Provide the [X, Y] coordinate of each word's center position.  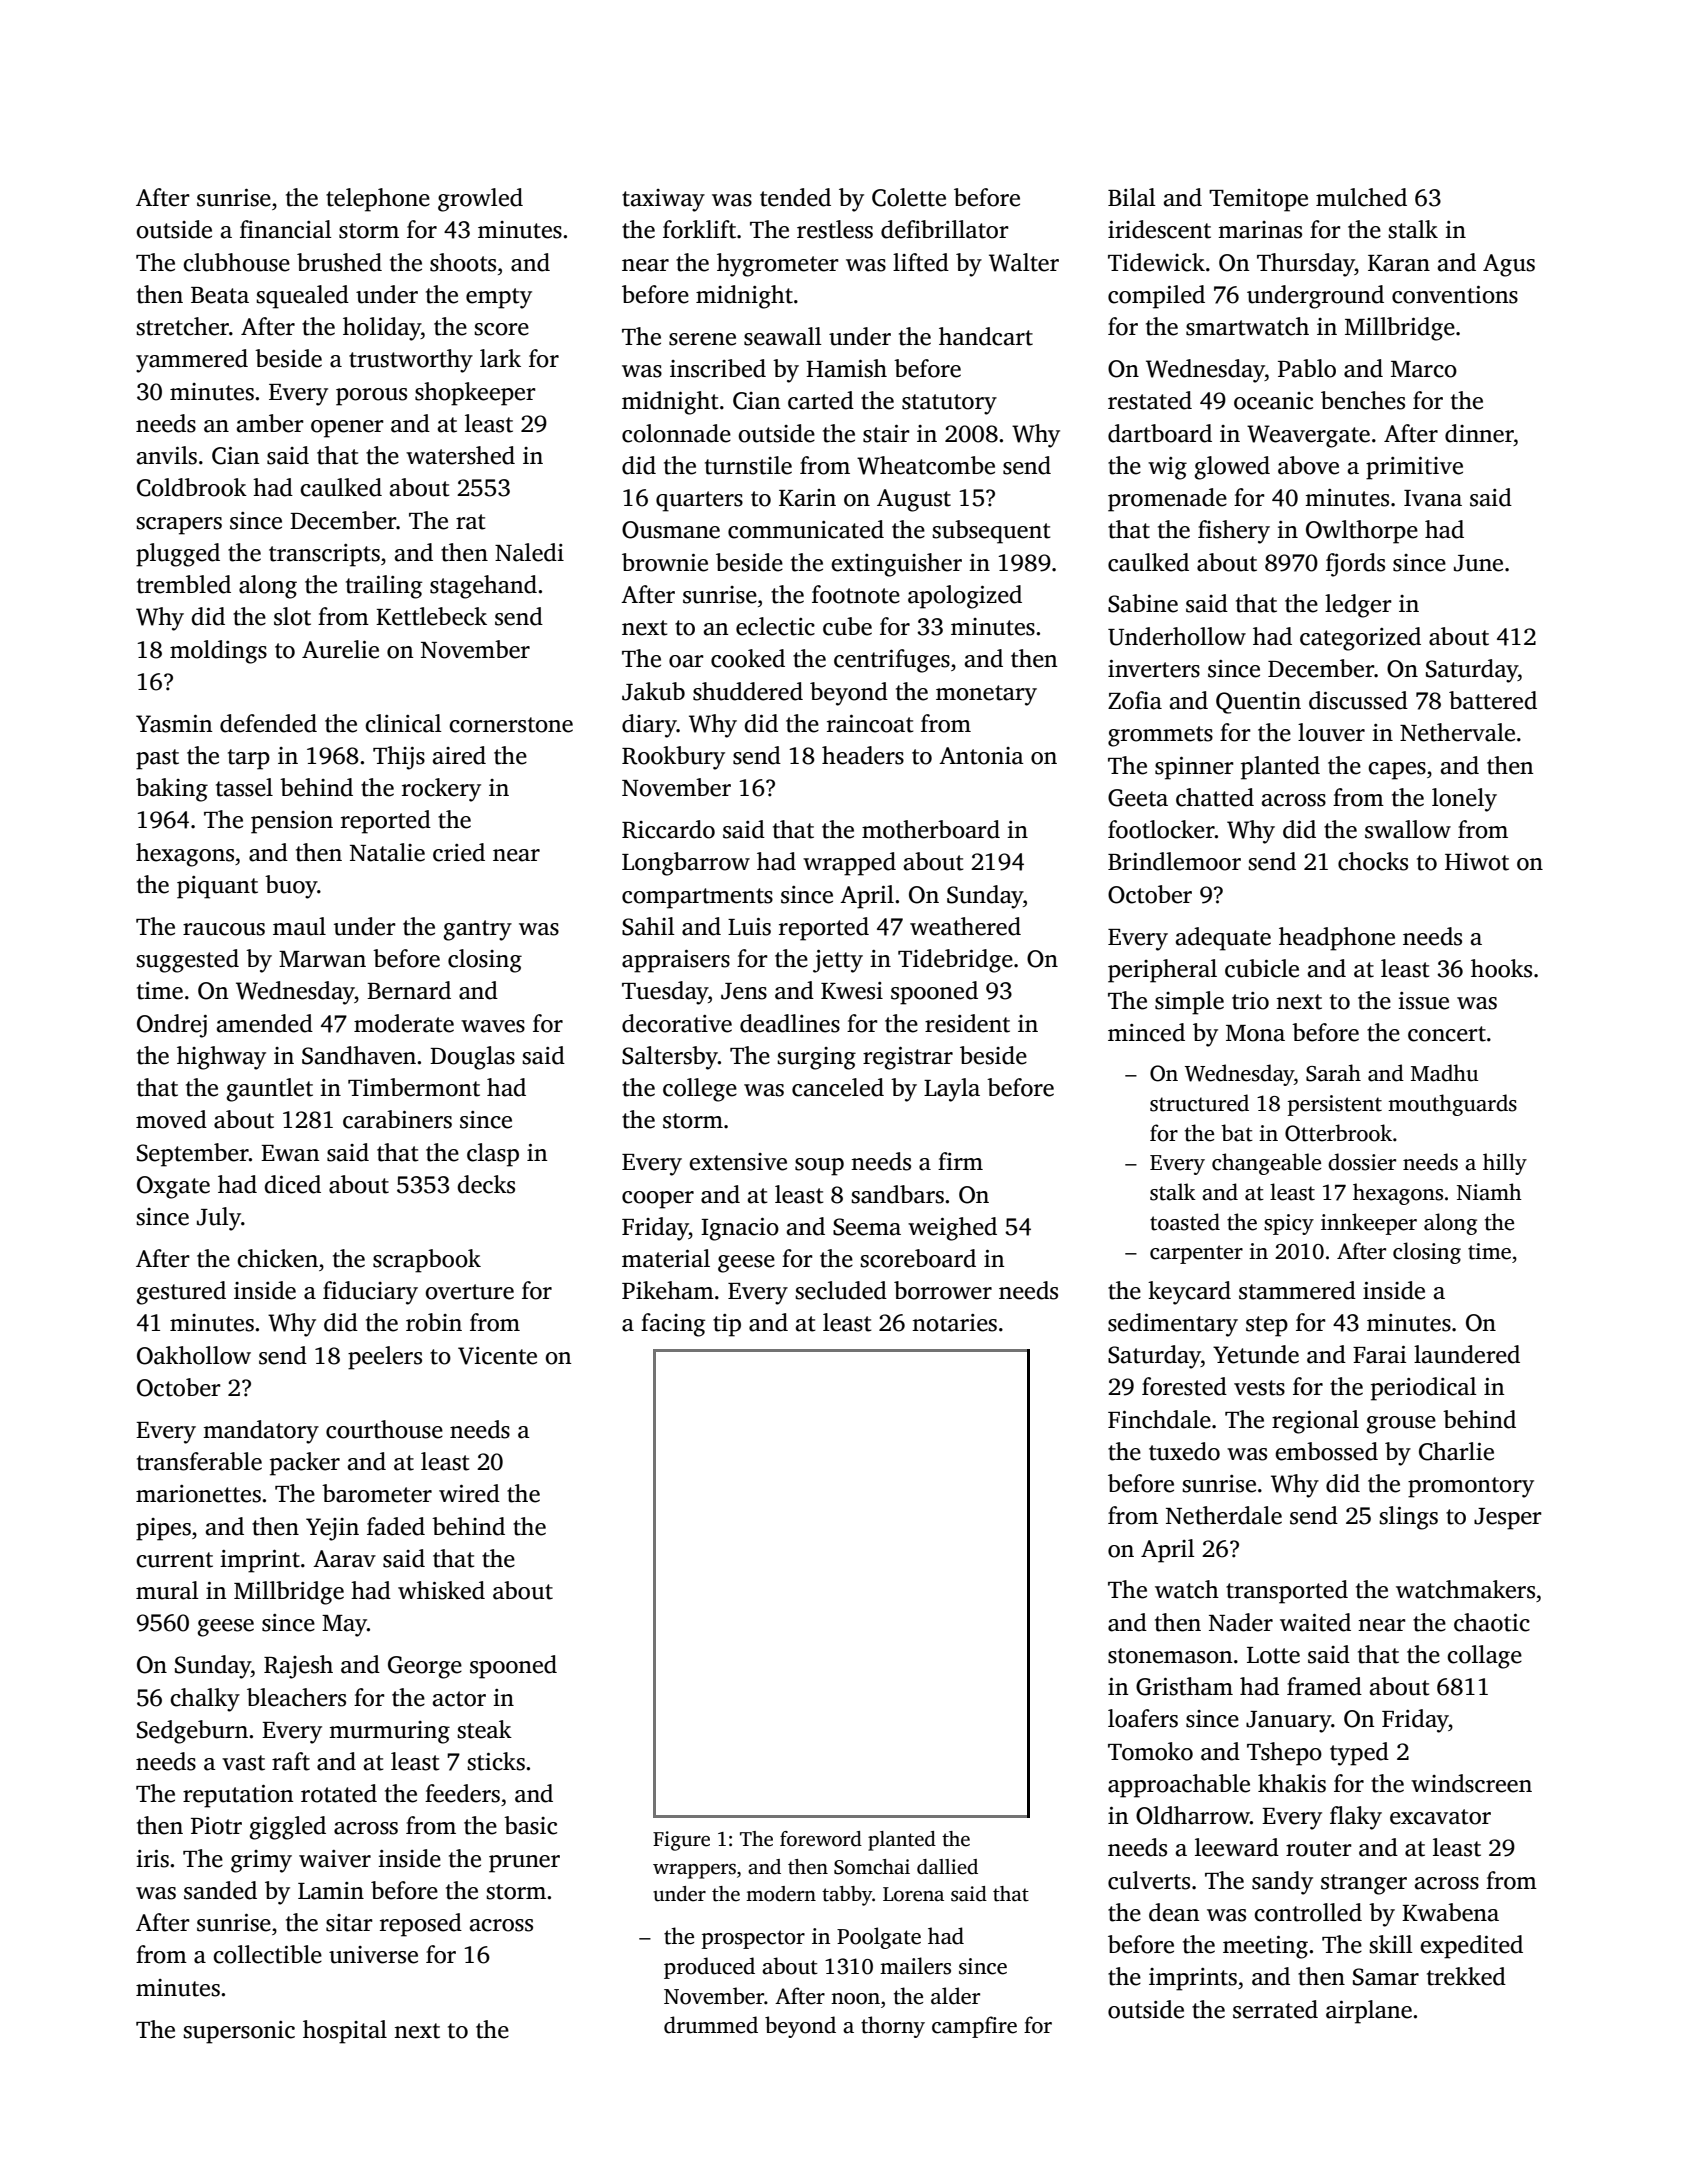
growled [480, 200]
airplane [1369, 2012]
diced [292, 1184]
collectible [267, 1954]
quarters [699, 501]
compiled [1156, 297]
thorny [893, 2027]
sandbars [897, 1194]
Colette [909, 197]
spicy [1289, 1224]
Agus [1509, 265]
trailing [384, 587]
